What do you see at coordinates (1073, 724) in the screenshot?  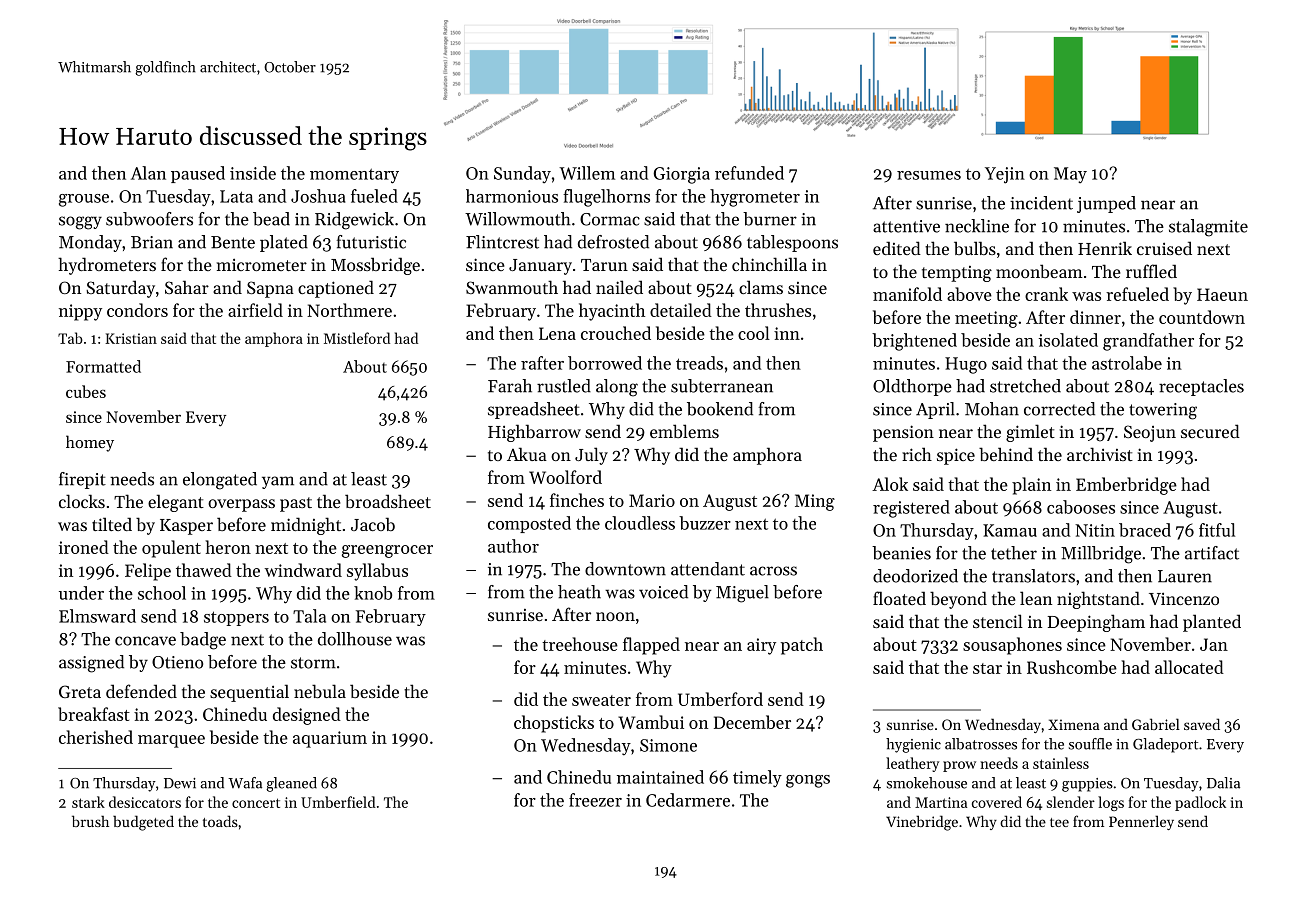 I see `Ximena` at bounding box center [1073, 724].
